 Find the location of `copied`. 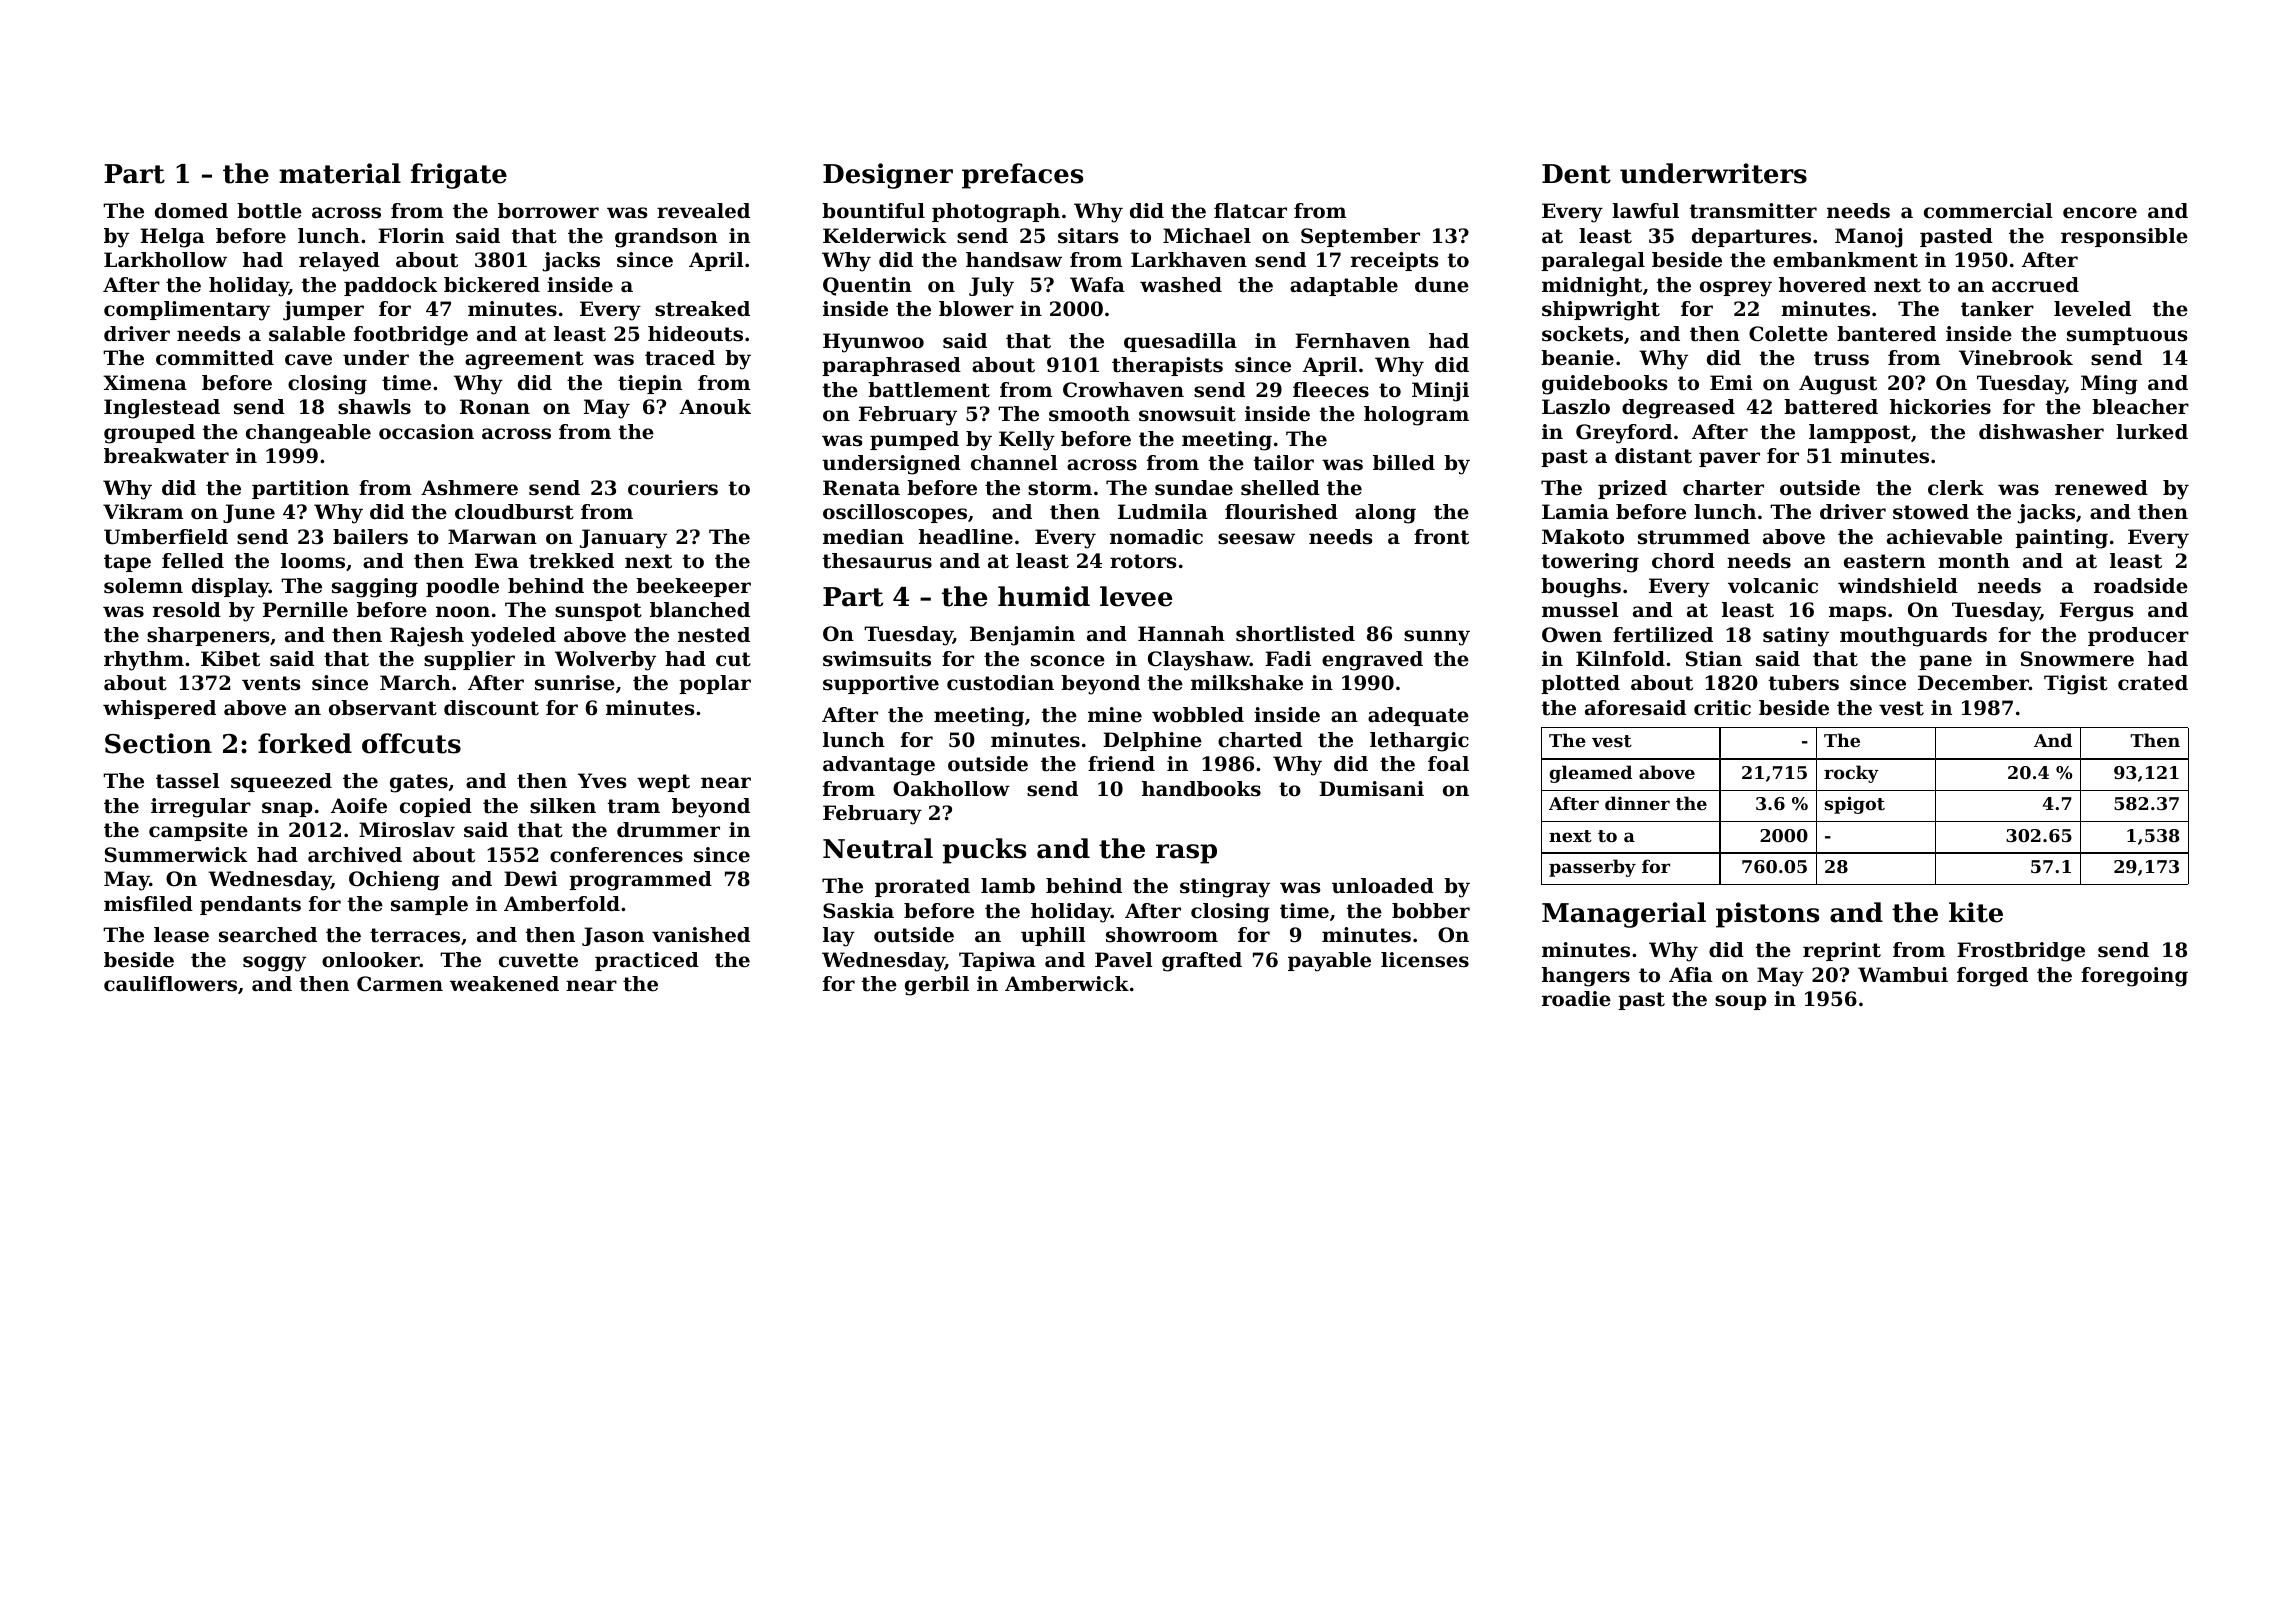

copied is located at coordinates (436, 807).
